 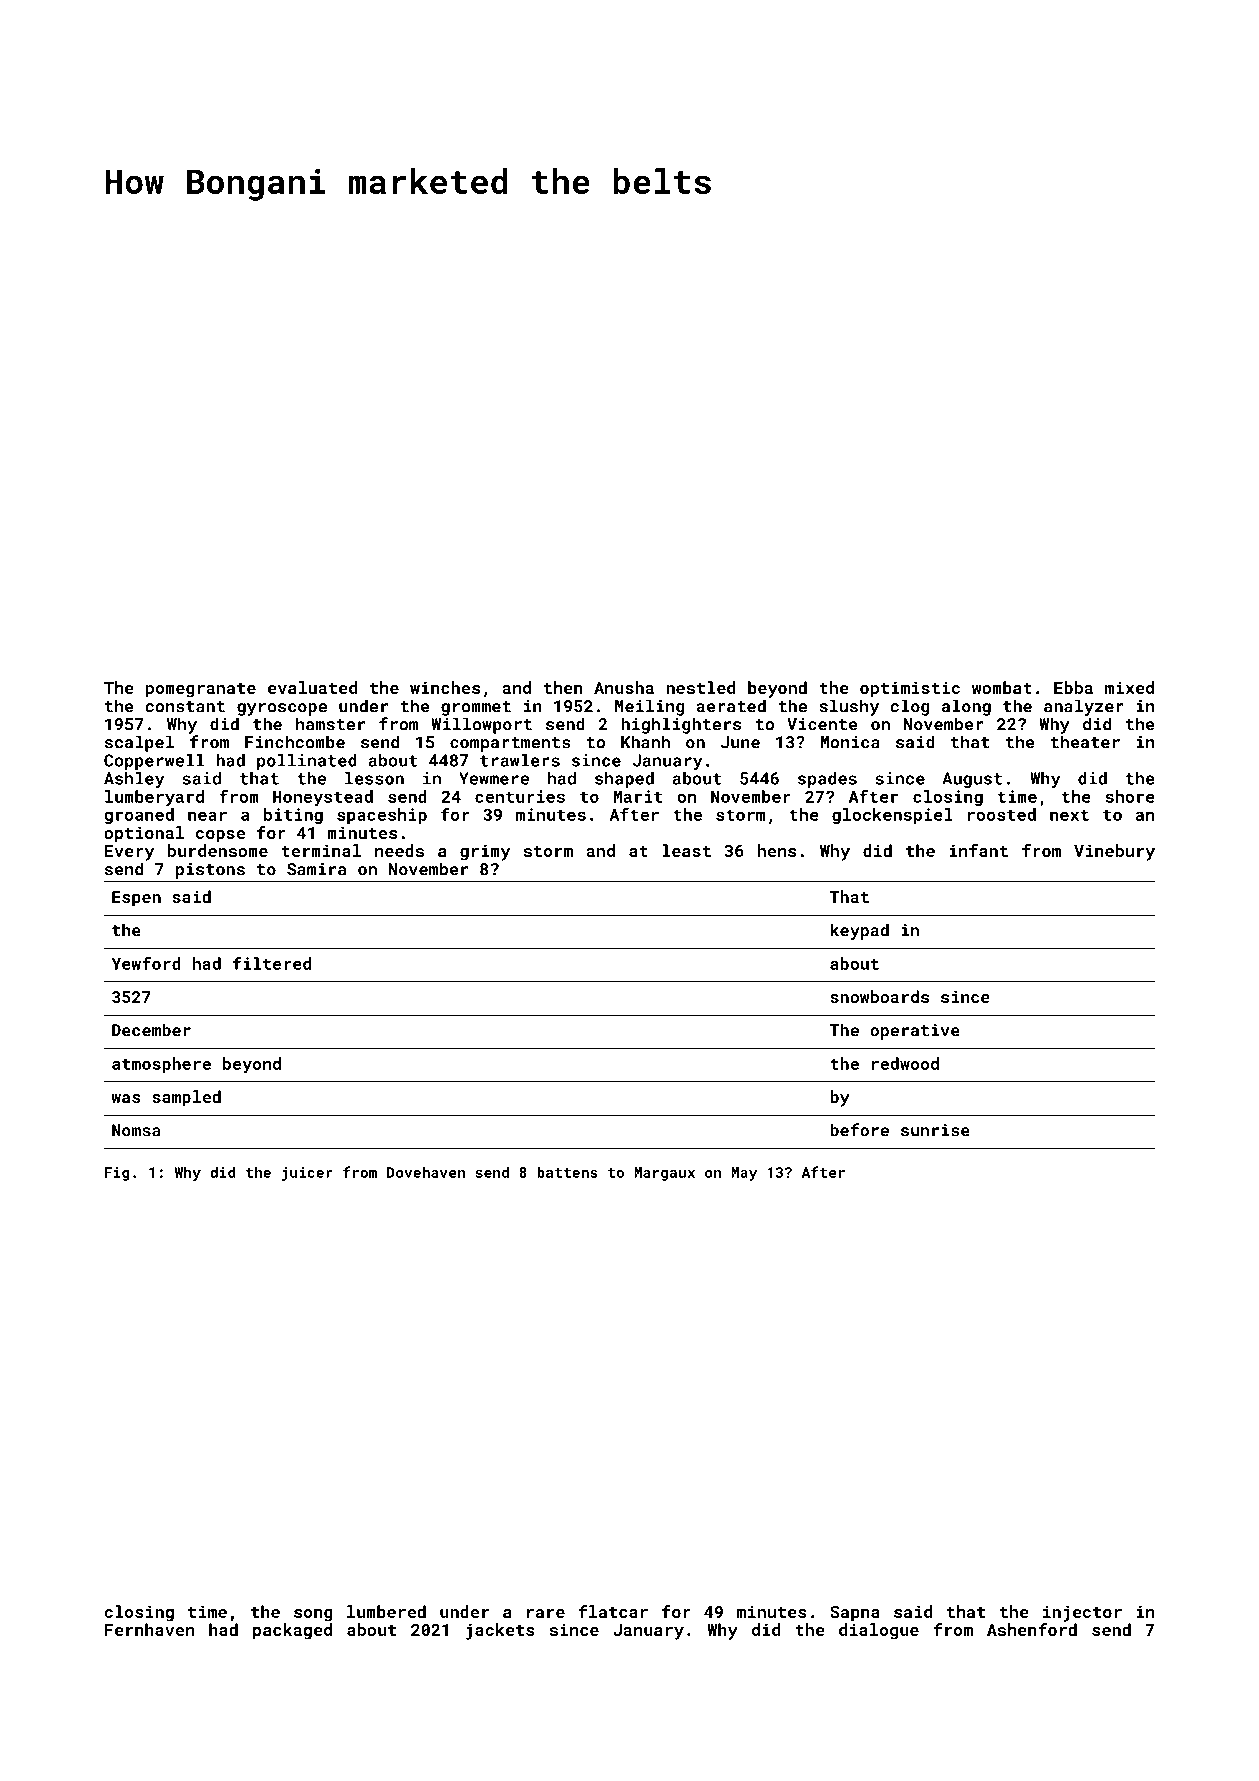 What do you see at coordinates (149, 1629) in the screenshot?
I see `Fernhaven` at bounding box center [149, 1629].
